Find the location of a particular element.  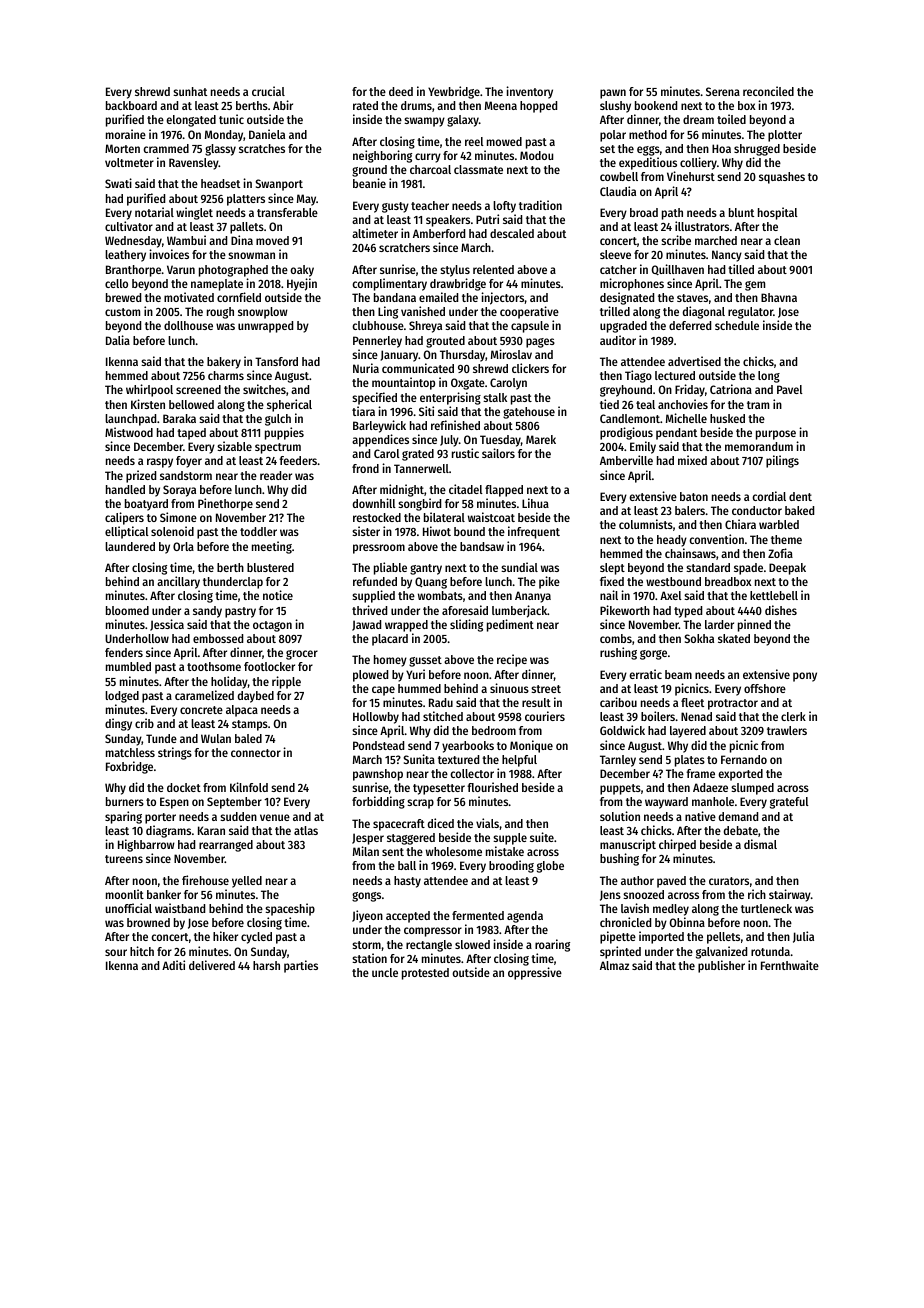

bookend is located at coordinates (656, 105).
